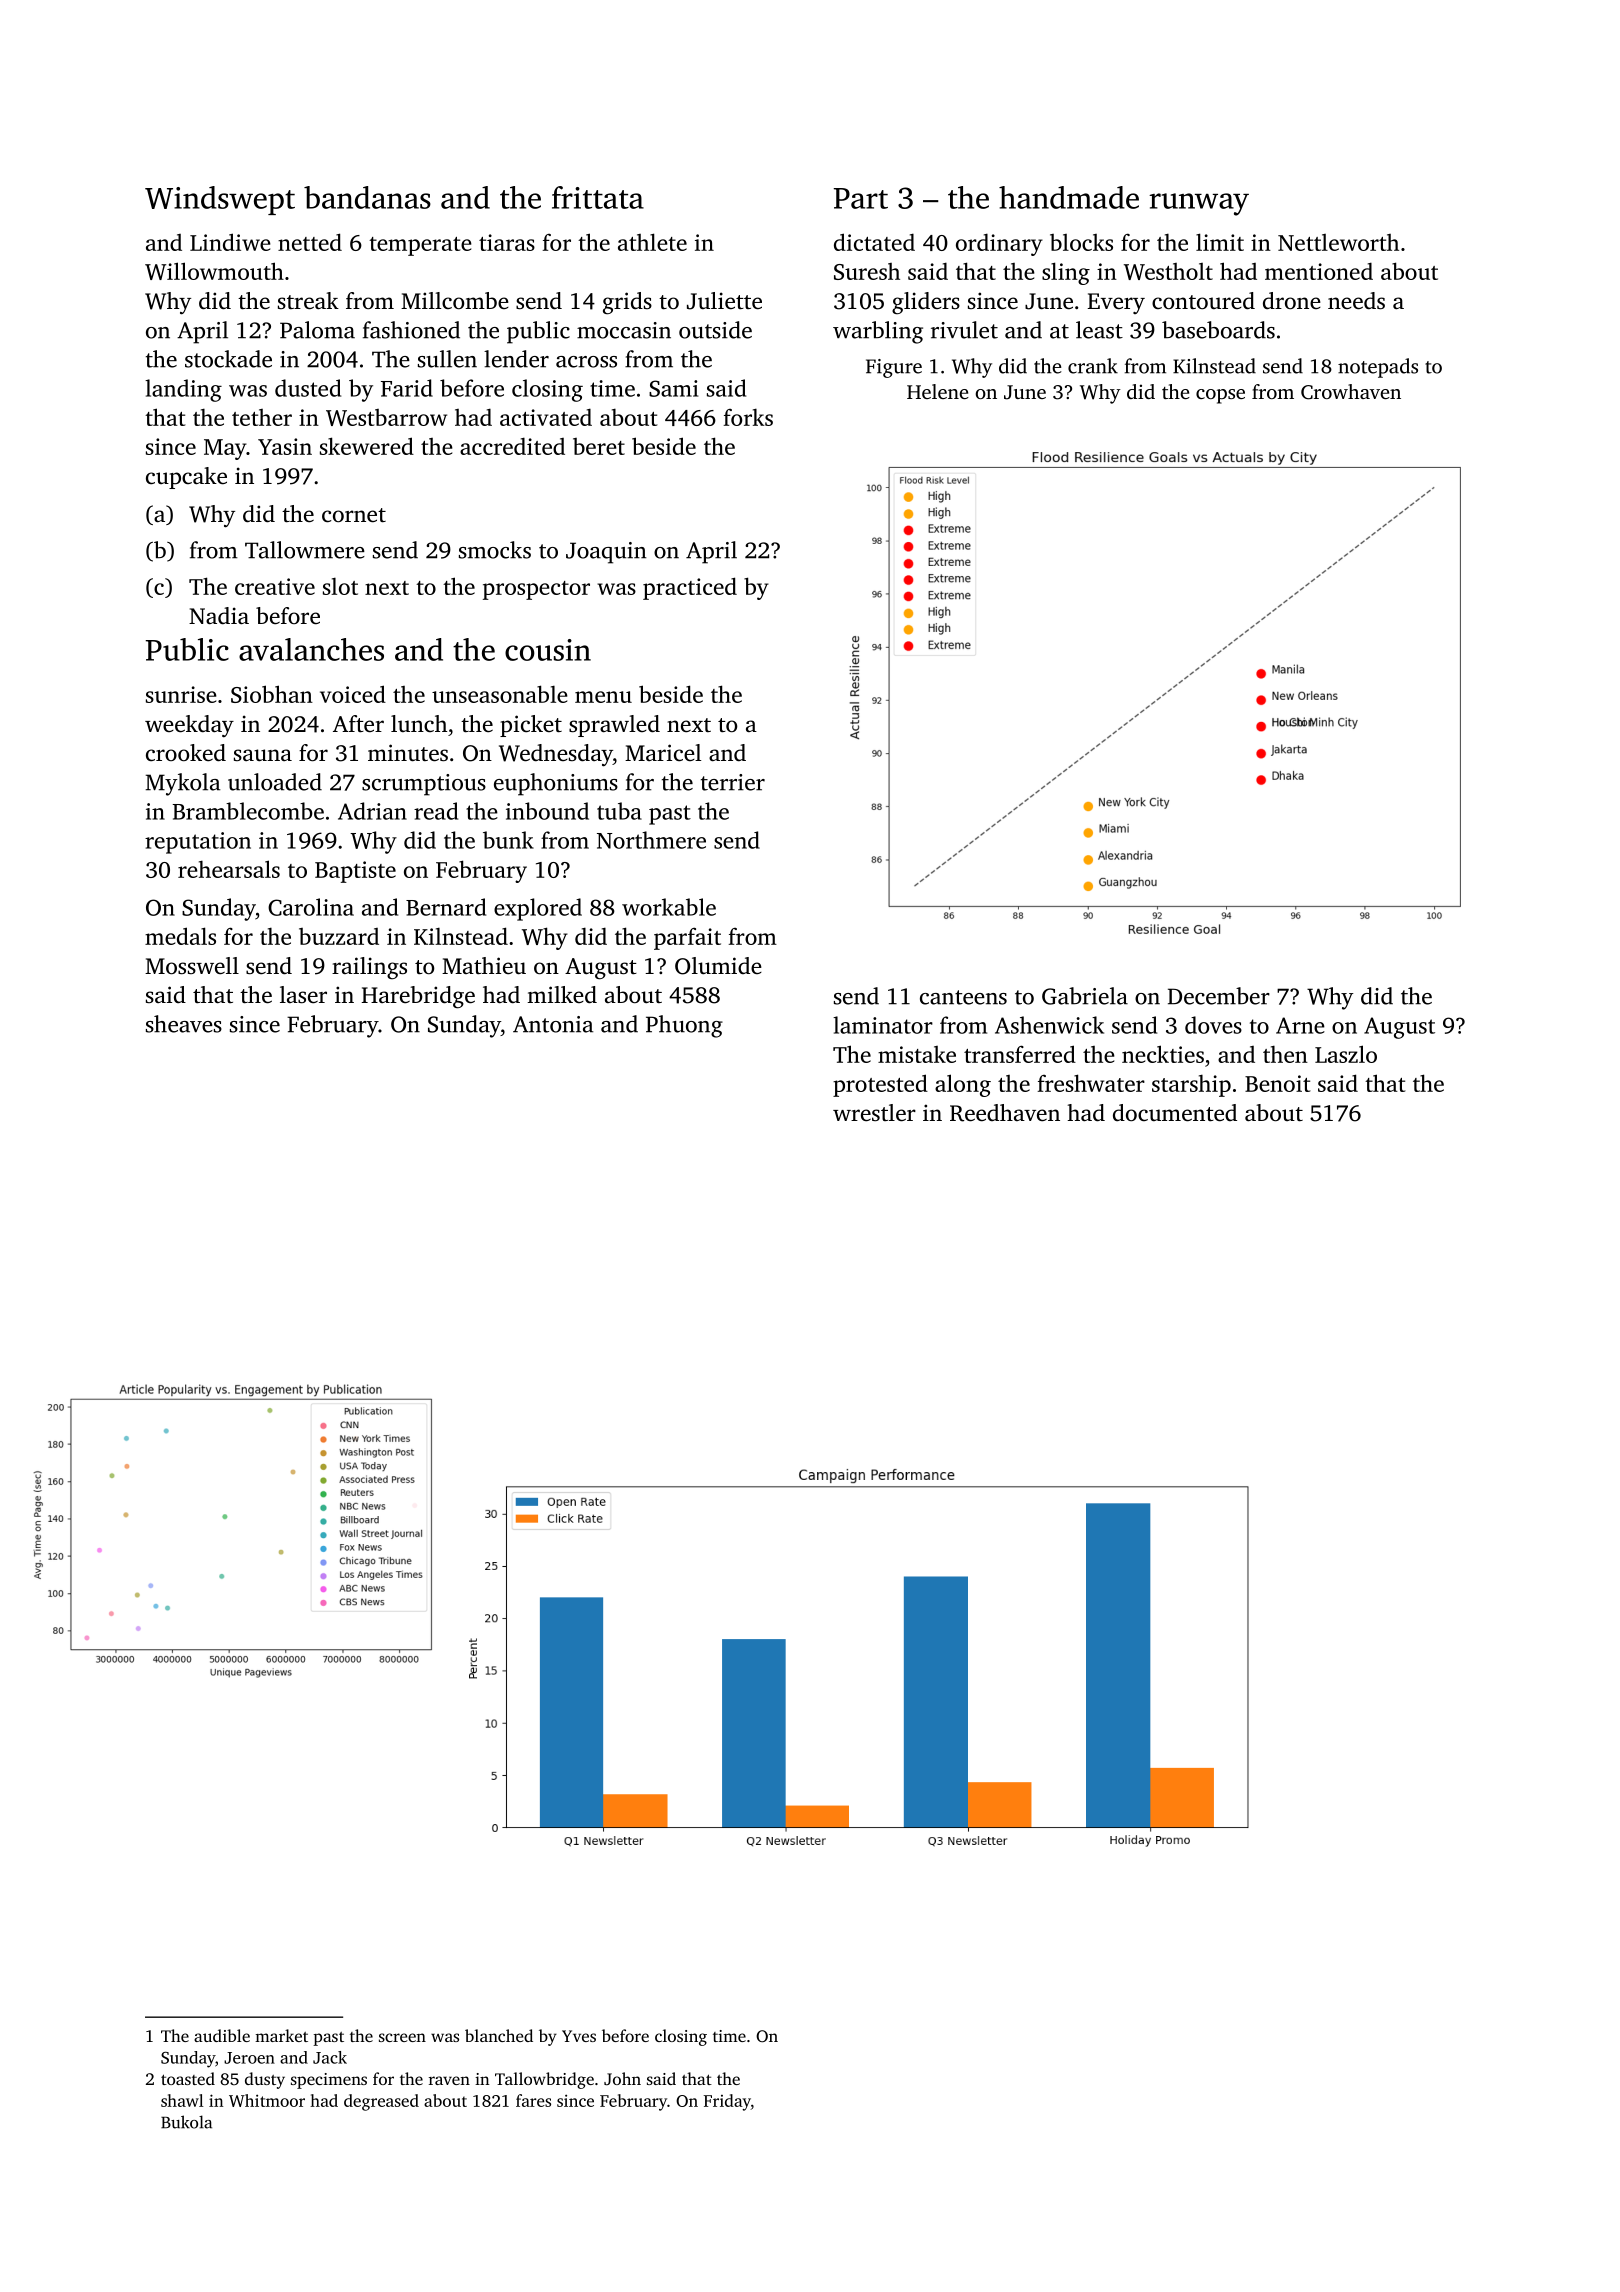  What do you see at coordinates (874, 1113) in the image?
I see `wrestler` at bounding box center [874, 1113].
